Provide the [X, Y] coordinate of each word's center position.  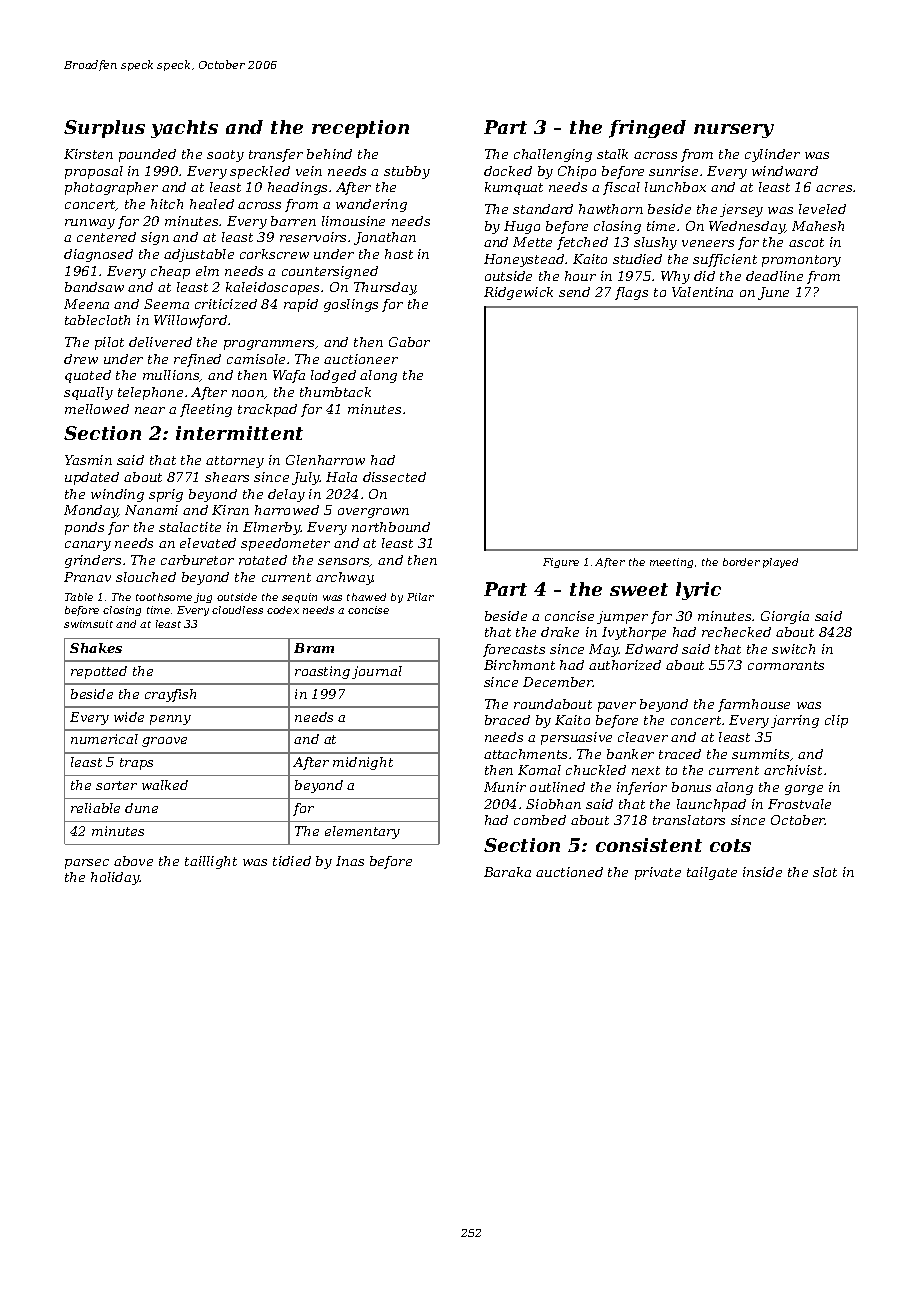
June [773, 293]
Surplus [104, 129]
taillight [211, 862]
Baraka [507, 872]
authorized [625, 665]
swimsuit [88, 624]
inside [762, 872]
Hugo [522, 227]
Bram [314, 648]
